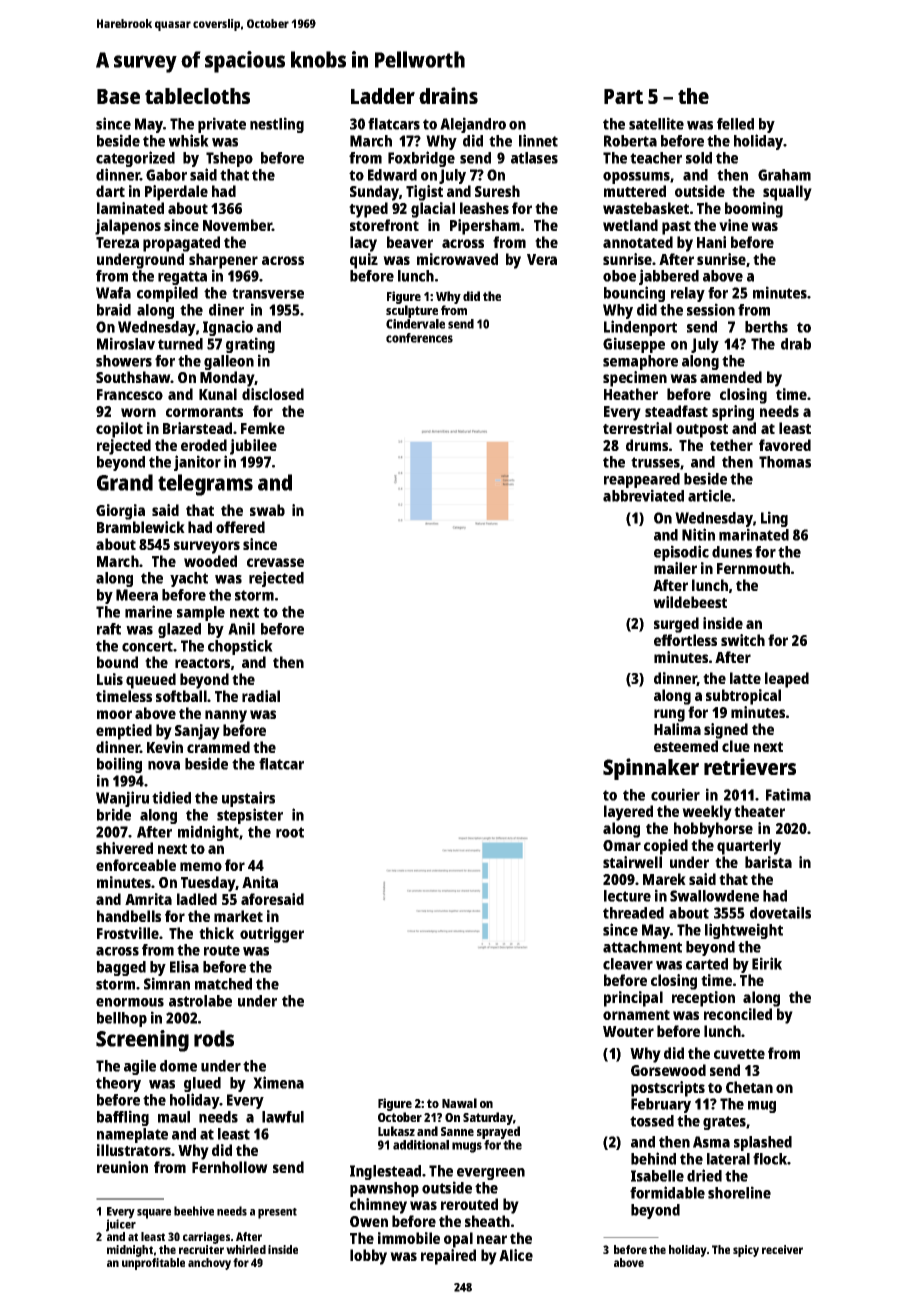  Describe the element at coordinates (189, 579) in the screenshot. I see `yacht` at that location.
